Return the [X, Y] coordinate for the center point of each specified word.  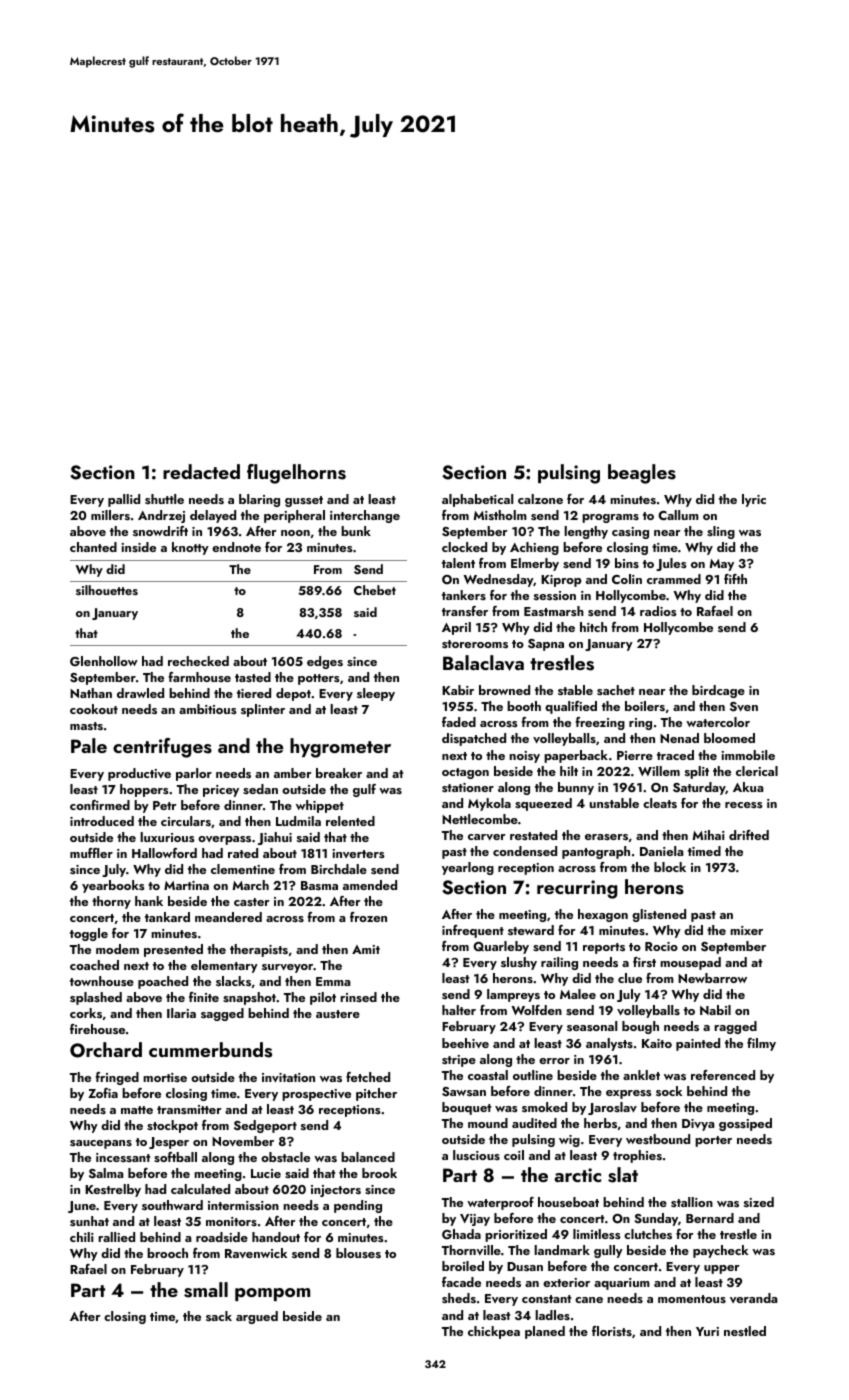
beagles [642, 474]
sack [219, 1316]
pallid [124, 500]
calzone [540, 499]
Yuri [707, 1331]
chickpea [494, 1332]
